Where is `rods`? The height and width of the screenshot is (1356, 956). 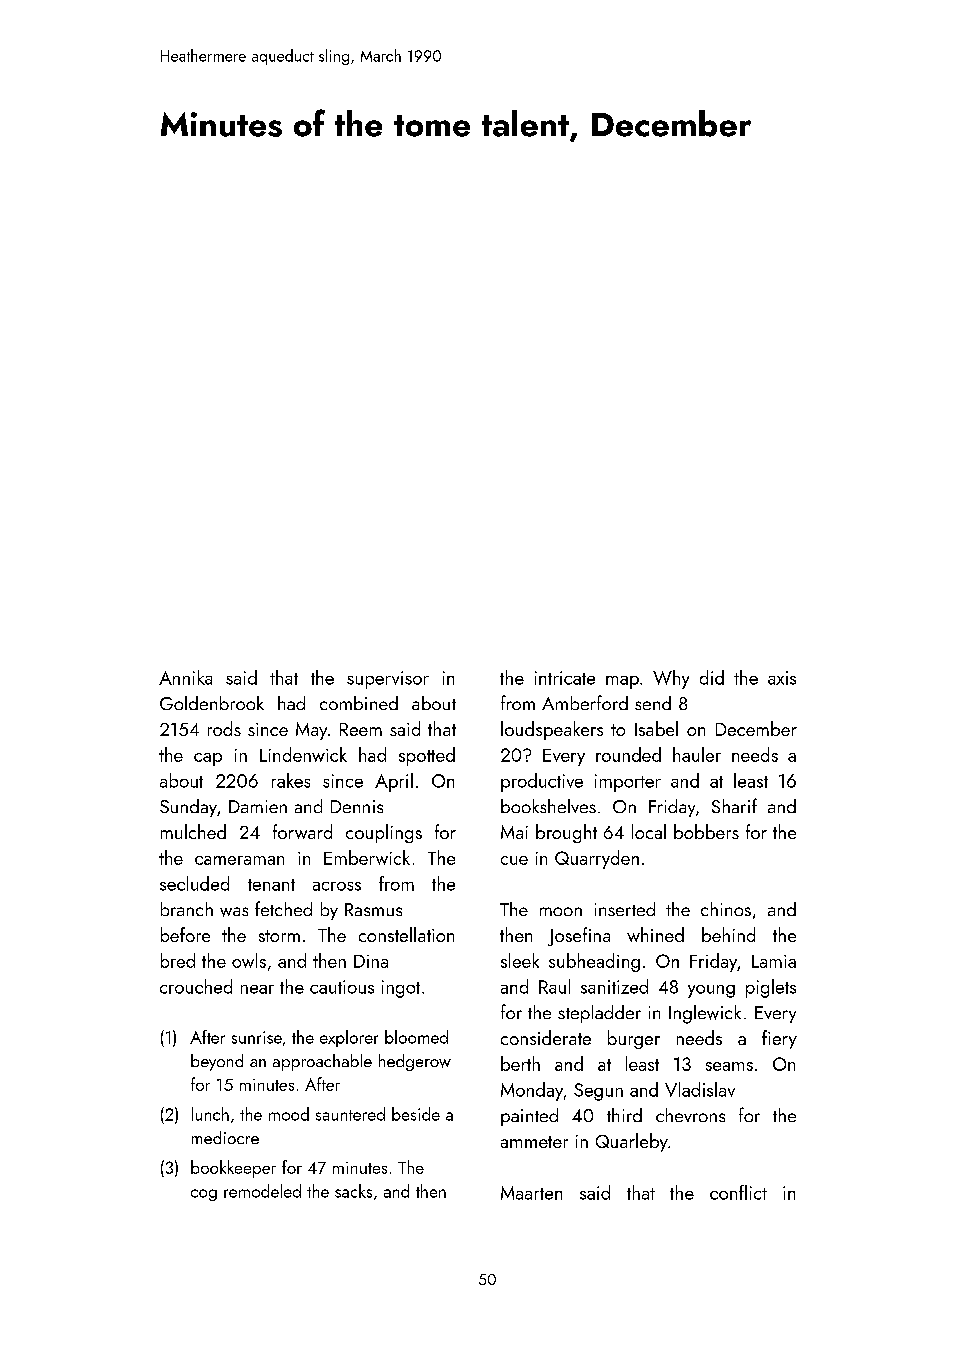
rods is located at coordinates (224, 728).
